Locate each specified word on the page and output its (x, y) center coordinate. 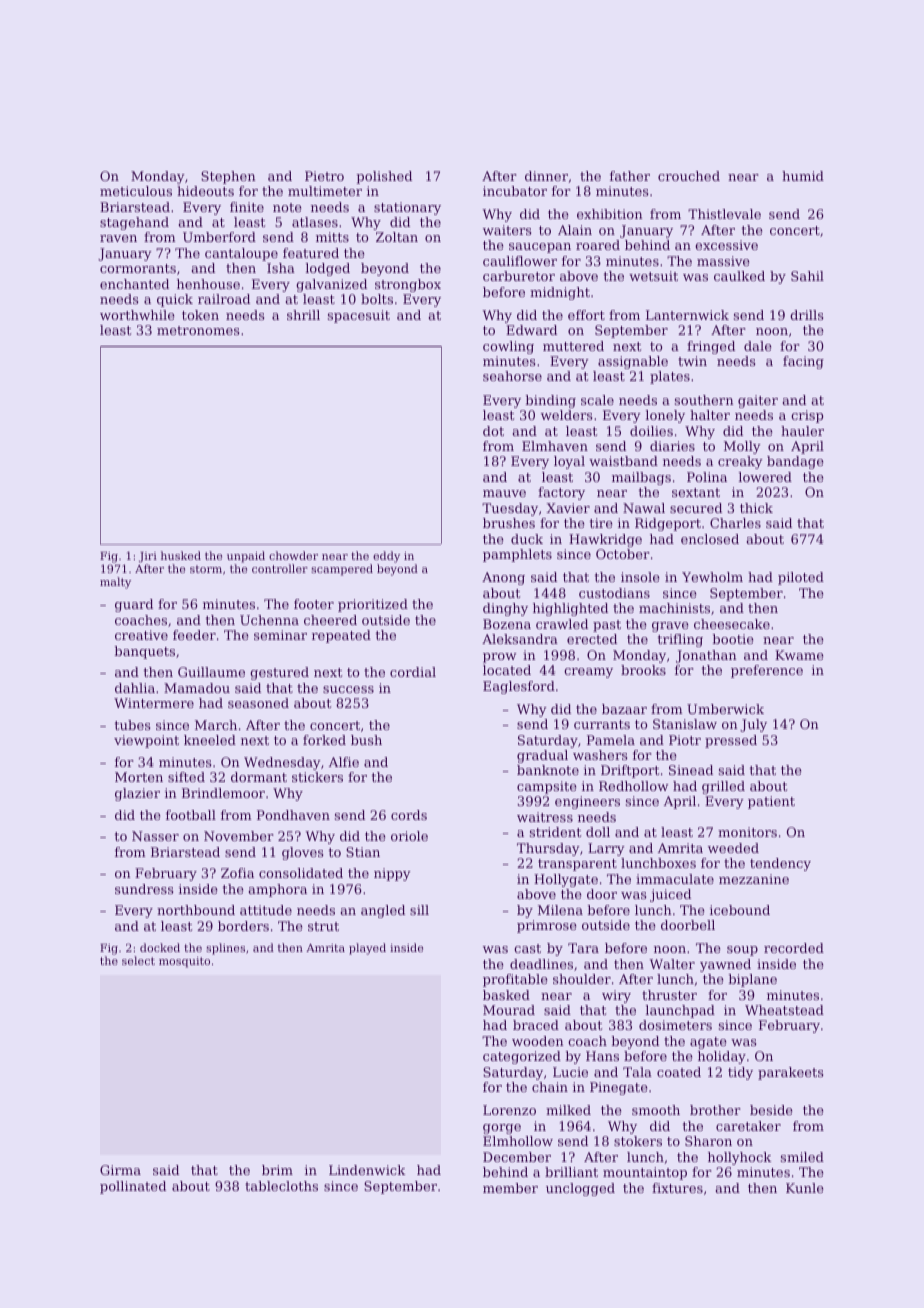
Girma (120, 1170)
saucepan (540, 248)
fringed (711, 347)
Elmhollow (518, 1141)
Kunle (805, 1188)
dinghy (505, 609)
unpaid (246, 557)
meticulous (136, 191)
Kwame (799, 655)
